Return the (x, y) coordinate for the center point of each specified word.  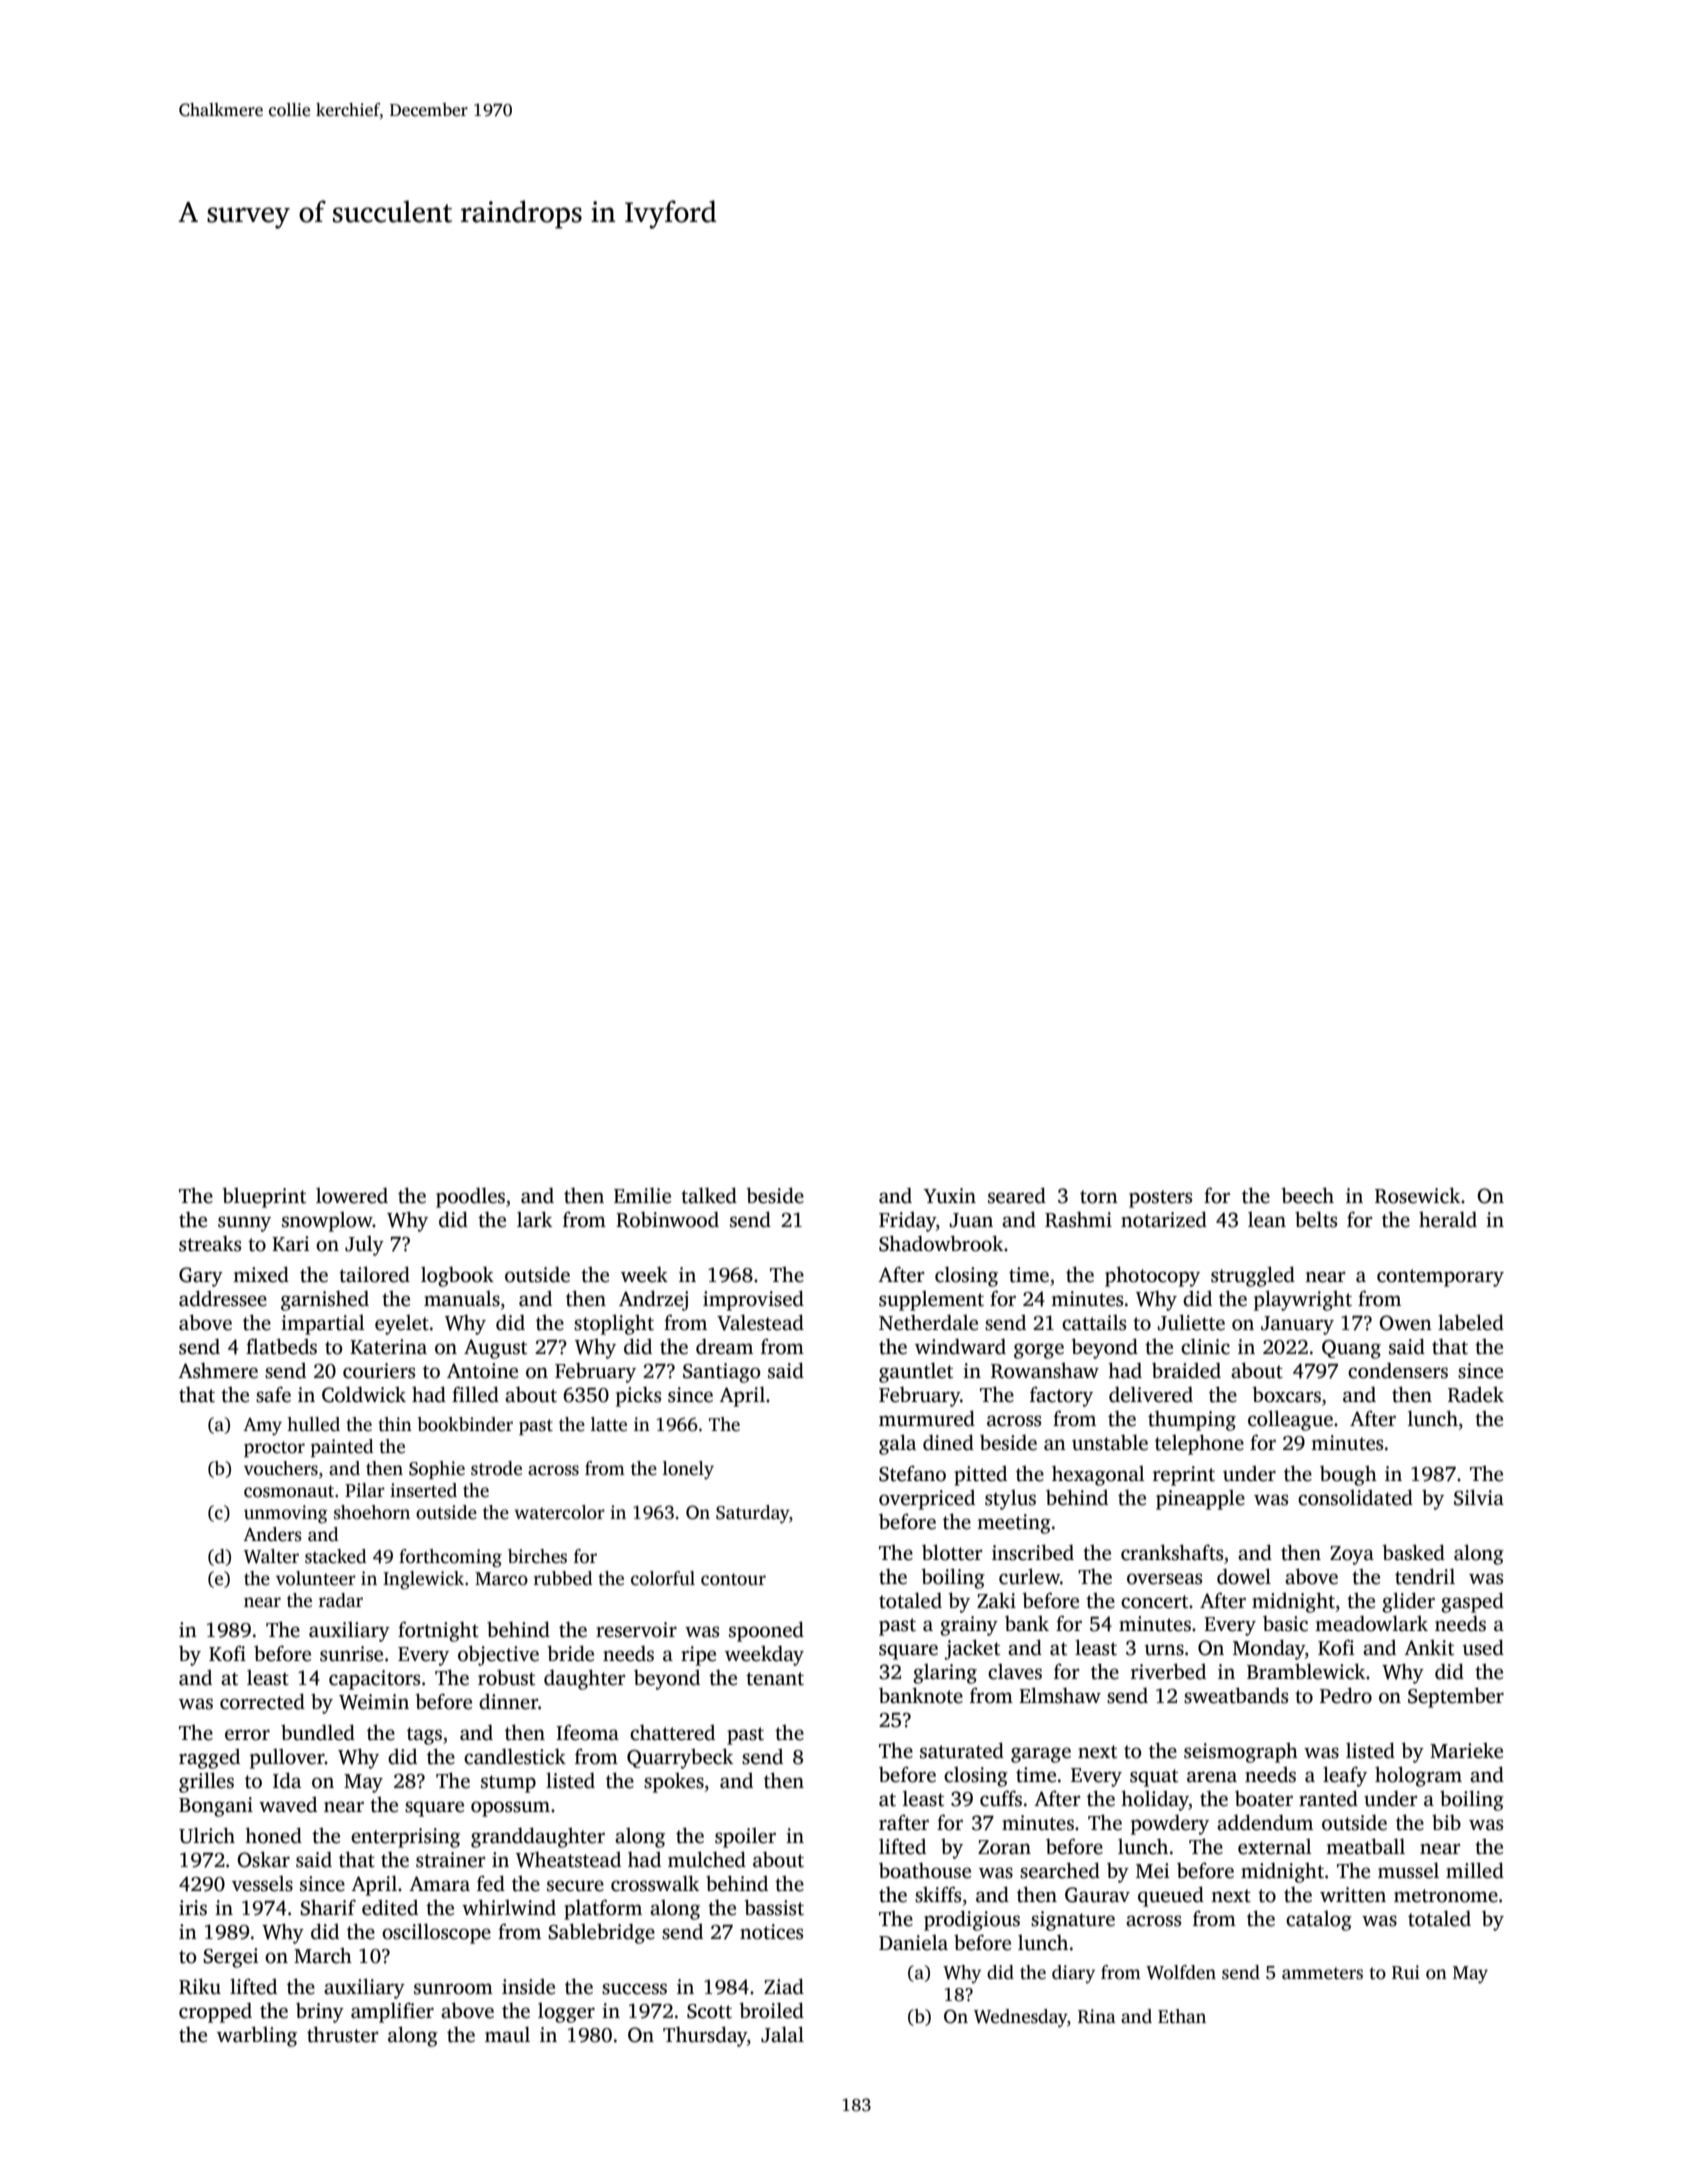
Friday (907, 1221)
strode (496, 1468)
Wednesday (1020, 2018)
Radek (1476, 1394)
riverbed (1168, 1671)
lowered (352, 1195)
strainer (451, 1860)
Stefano (912, 1473)
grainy (969, 1626)
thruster (343, 2034)
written (1353, 1895)
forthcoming (450, 1558)
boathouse (925, 1870)
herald (1448, 1219)
